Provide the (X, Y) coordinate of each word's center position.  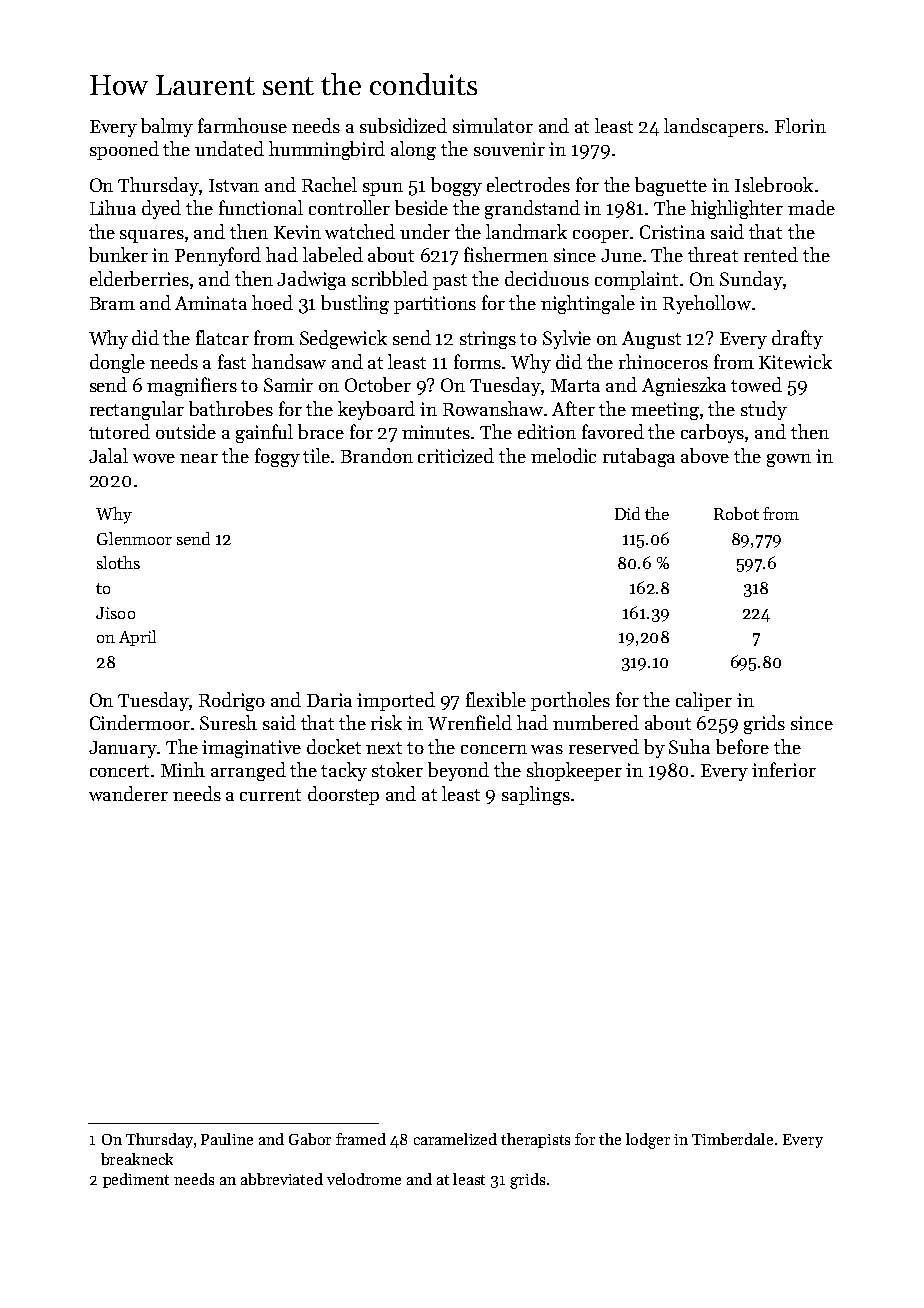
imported (396, 701)
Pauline (227, 1139)
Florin (800, 125)
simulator (493, 125)
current (270, 795)
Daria (329, 700)
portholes (570, 701)
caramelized (455, 1139)
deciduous (547, 278)
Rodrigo (232, 701)
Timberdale (732, 1139)
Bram (112, 303)
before (742, 746)
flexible (496, 699)
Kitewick (795, 361)
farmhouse (242, 125)
